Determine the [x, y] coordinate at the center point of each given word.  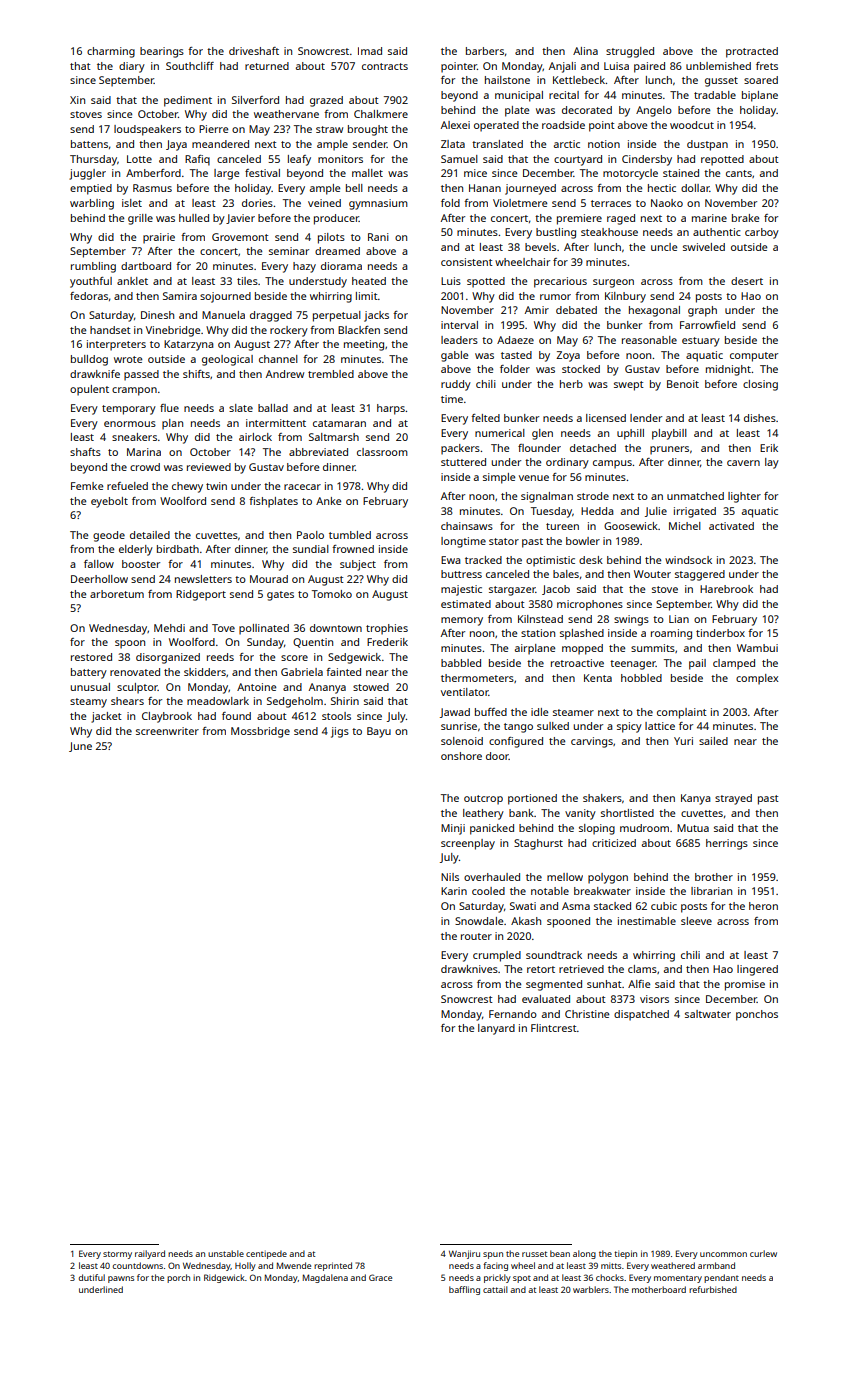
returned [267, 66]
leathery [483, 814]
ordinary [567, 463]
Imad [370, 51]
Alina [585, 51]
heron [763, 906]
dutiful [91, 1277]
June [80, 747]
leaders [459, 340]
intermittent [276, 423]
